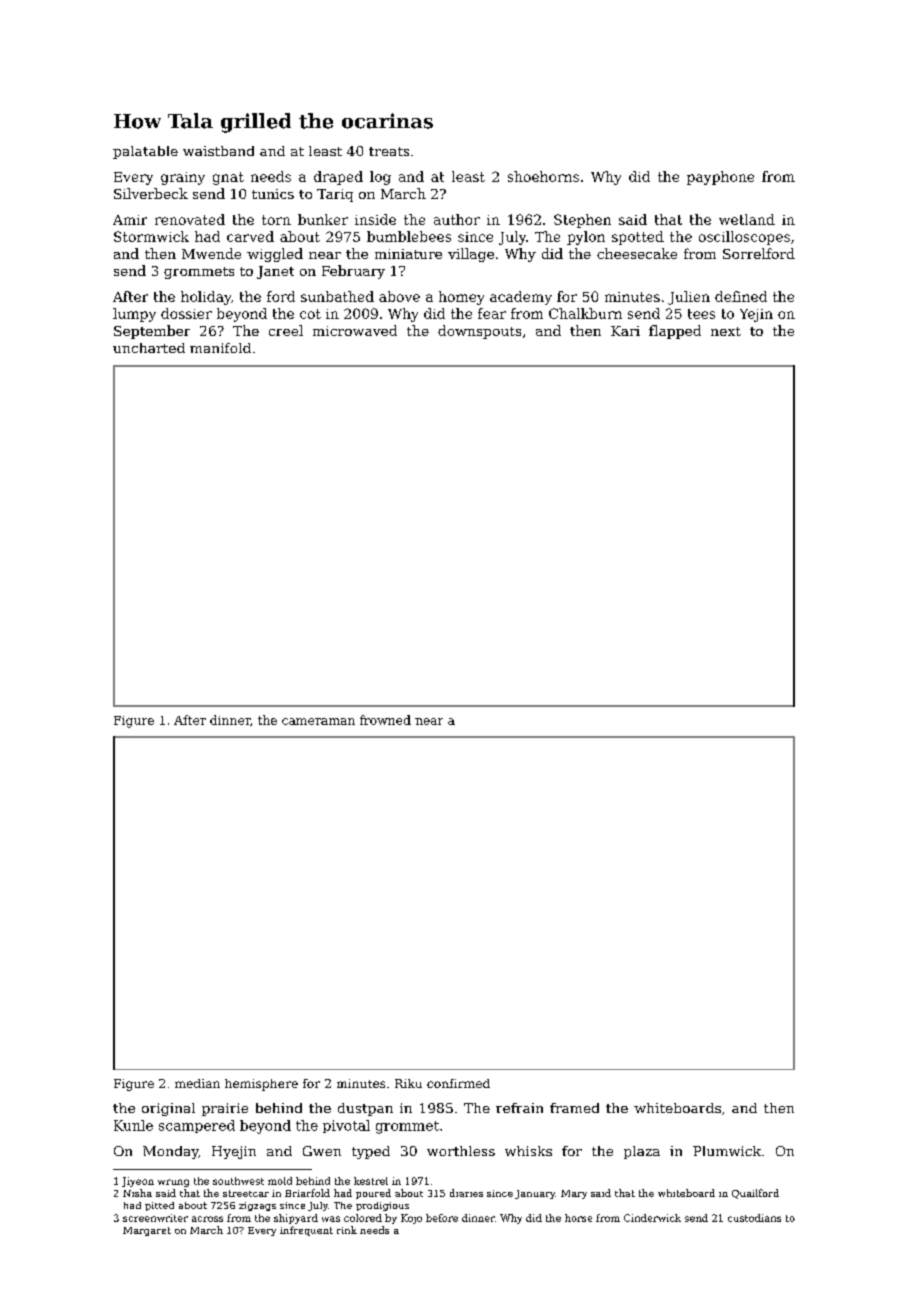 This image has width=908, height=1316. I want to click on Chalkburn, so click(585, 313).
